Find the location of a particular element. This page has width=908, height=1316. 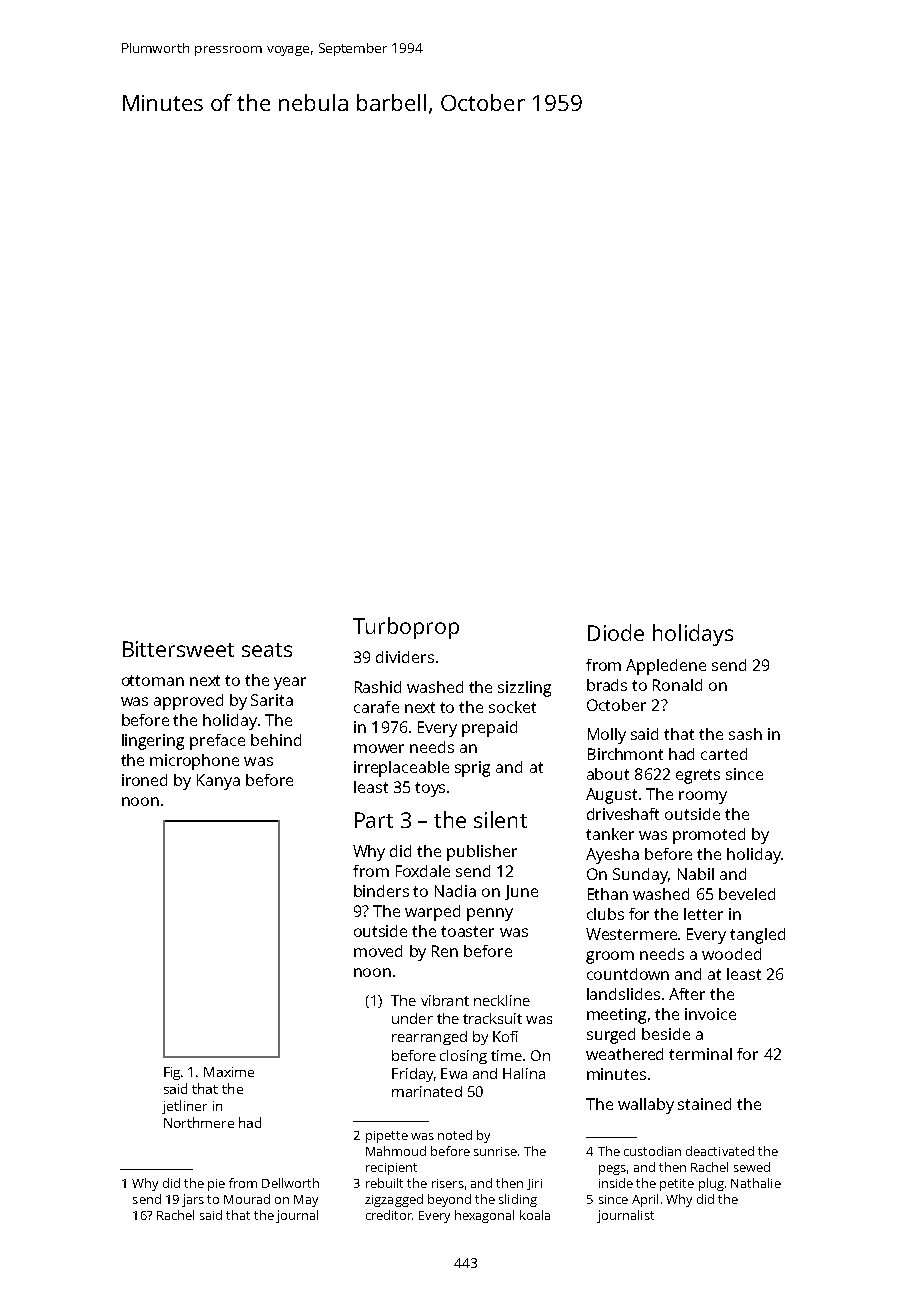

Maxime is located at coordinates (229, 1072).
